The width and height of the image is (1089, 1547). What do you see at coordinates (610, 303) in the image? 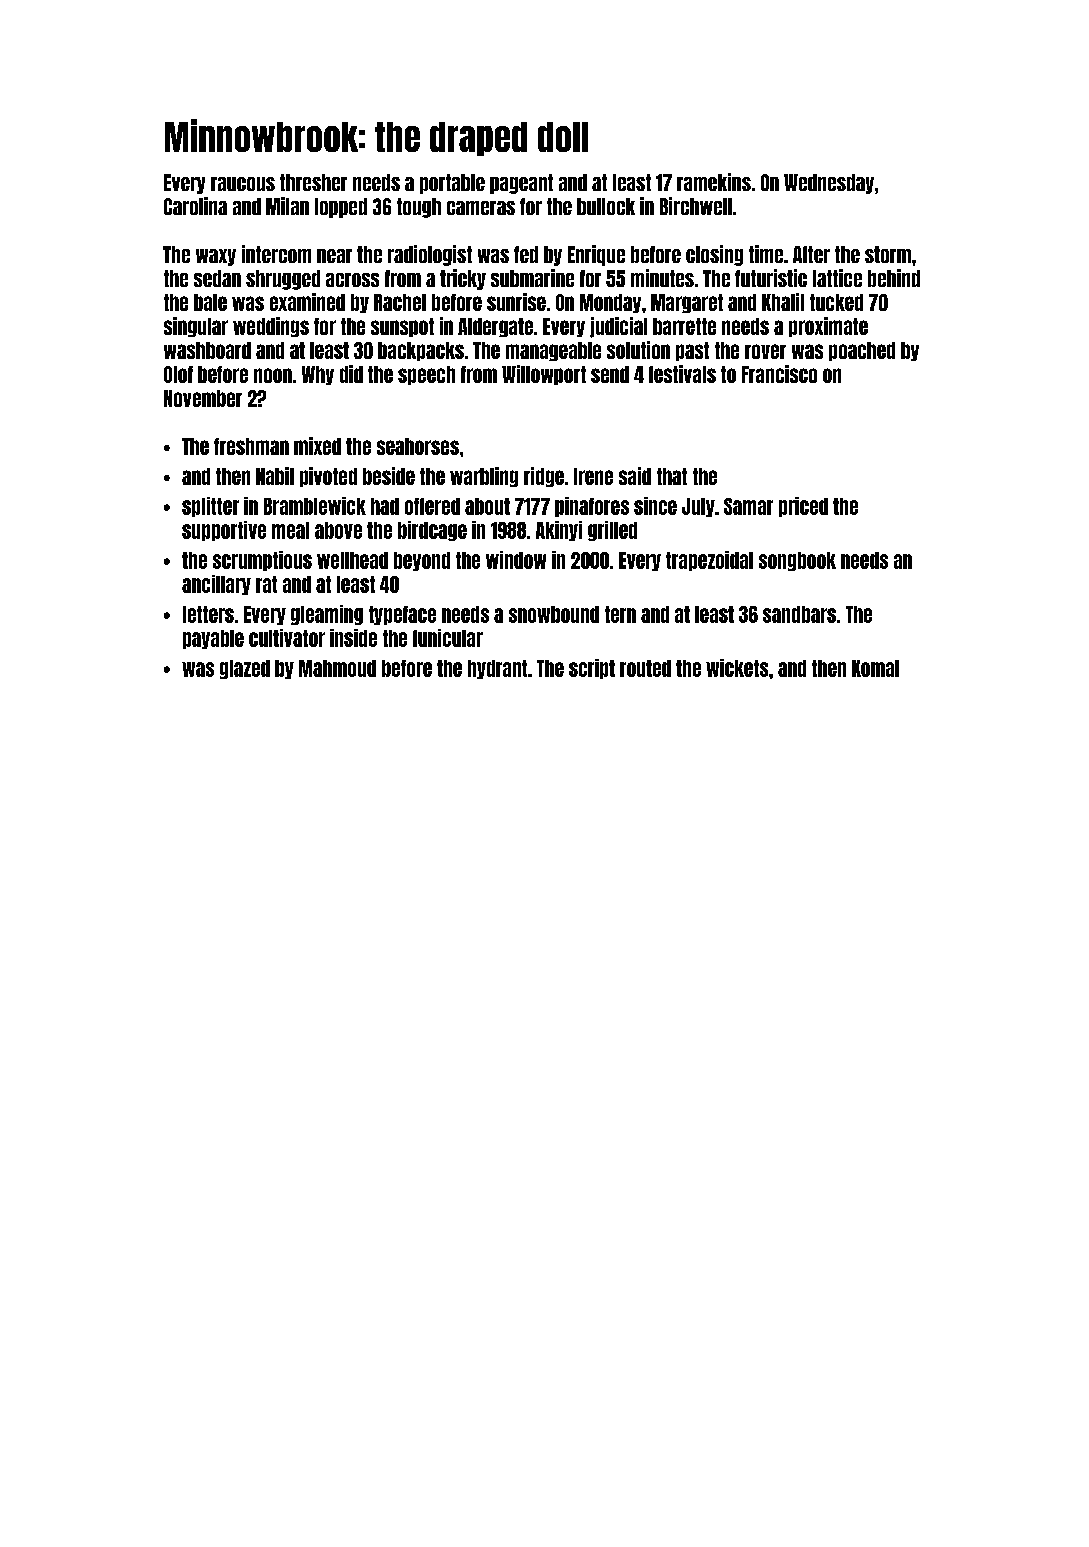
I see `Monday` at bounding box center [610, 303].
